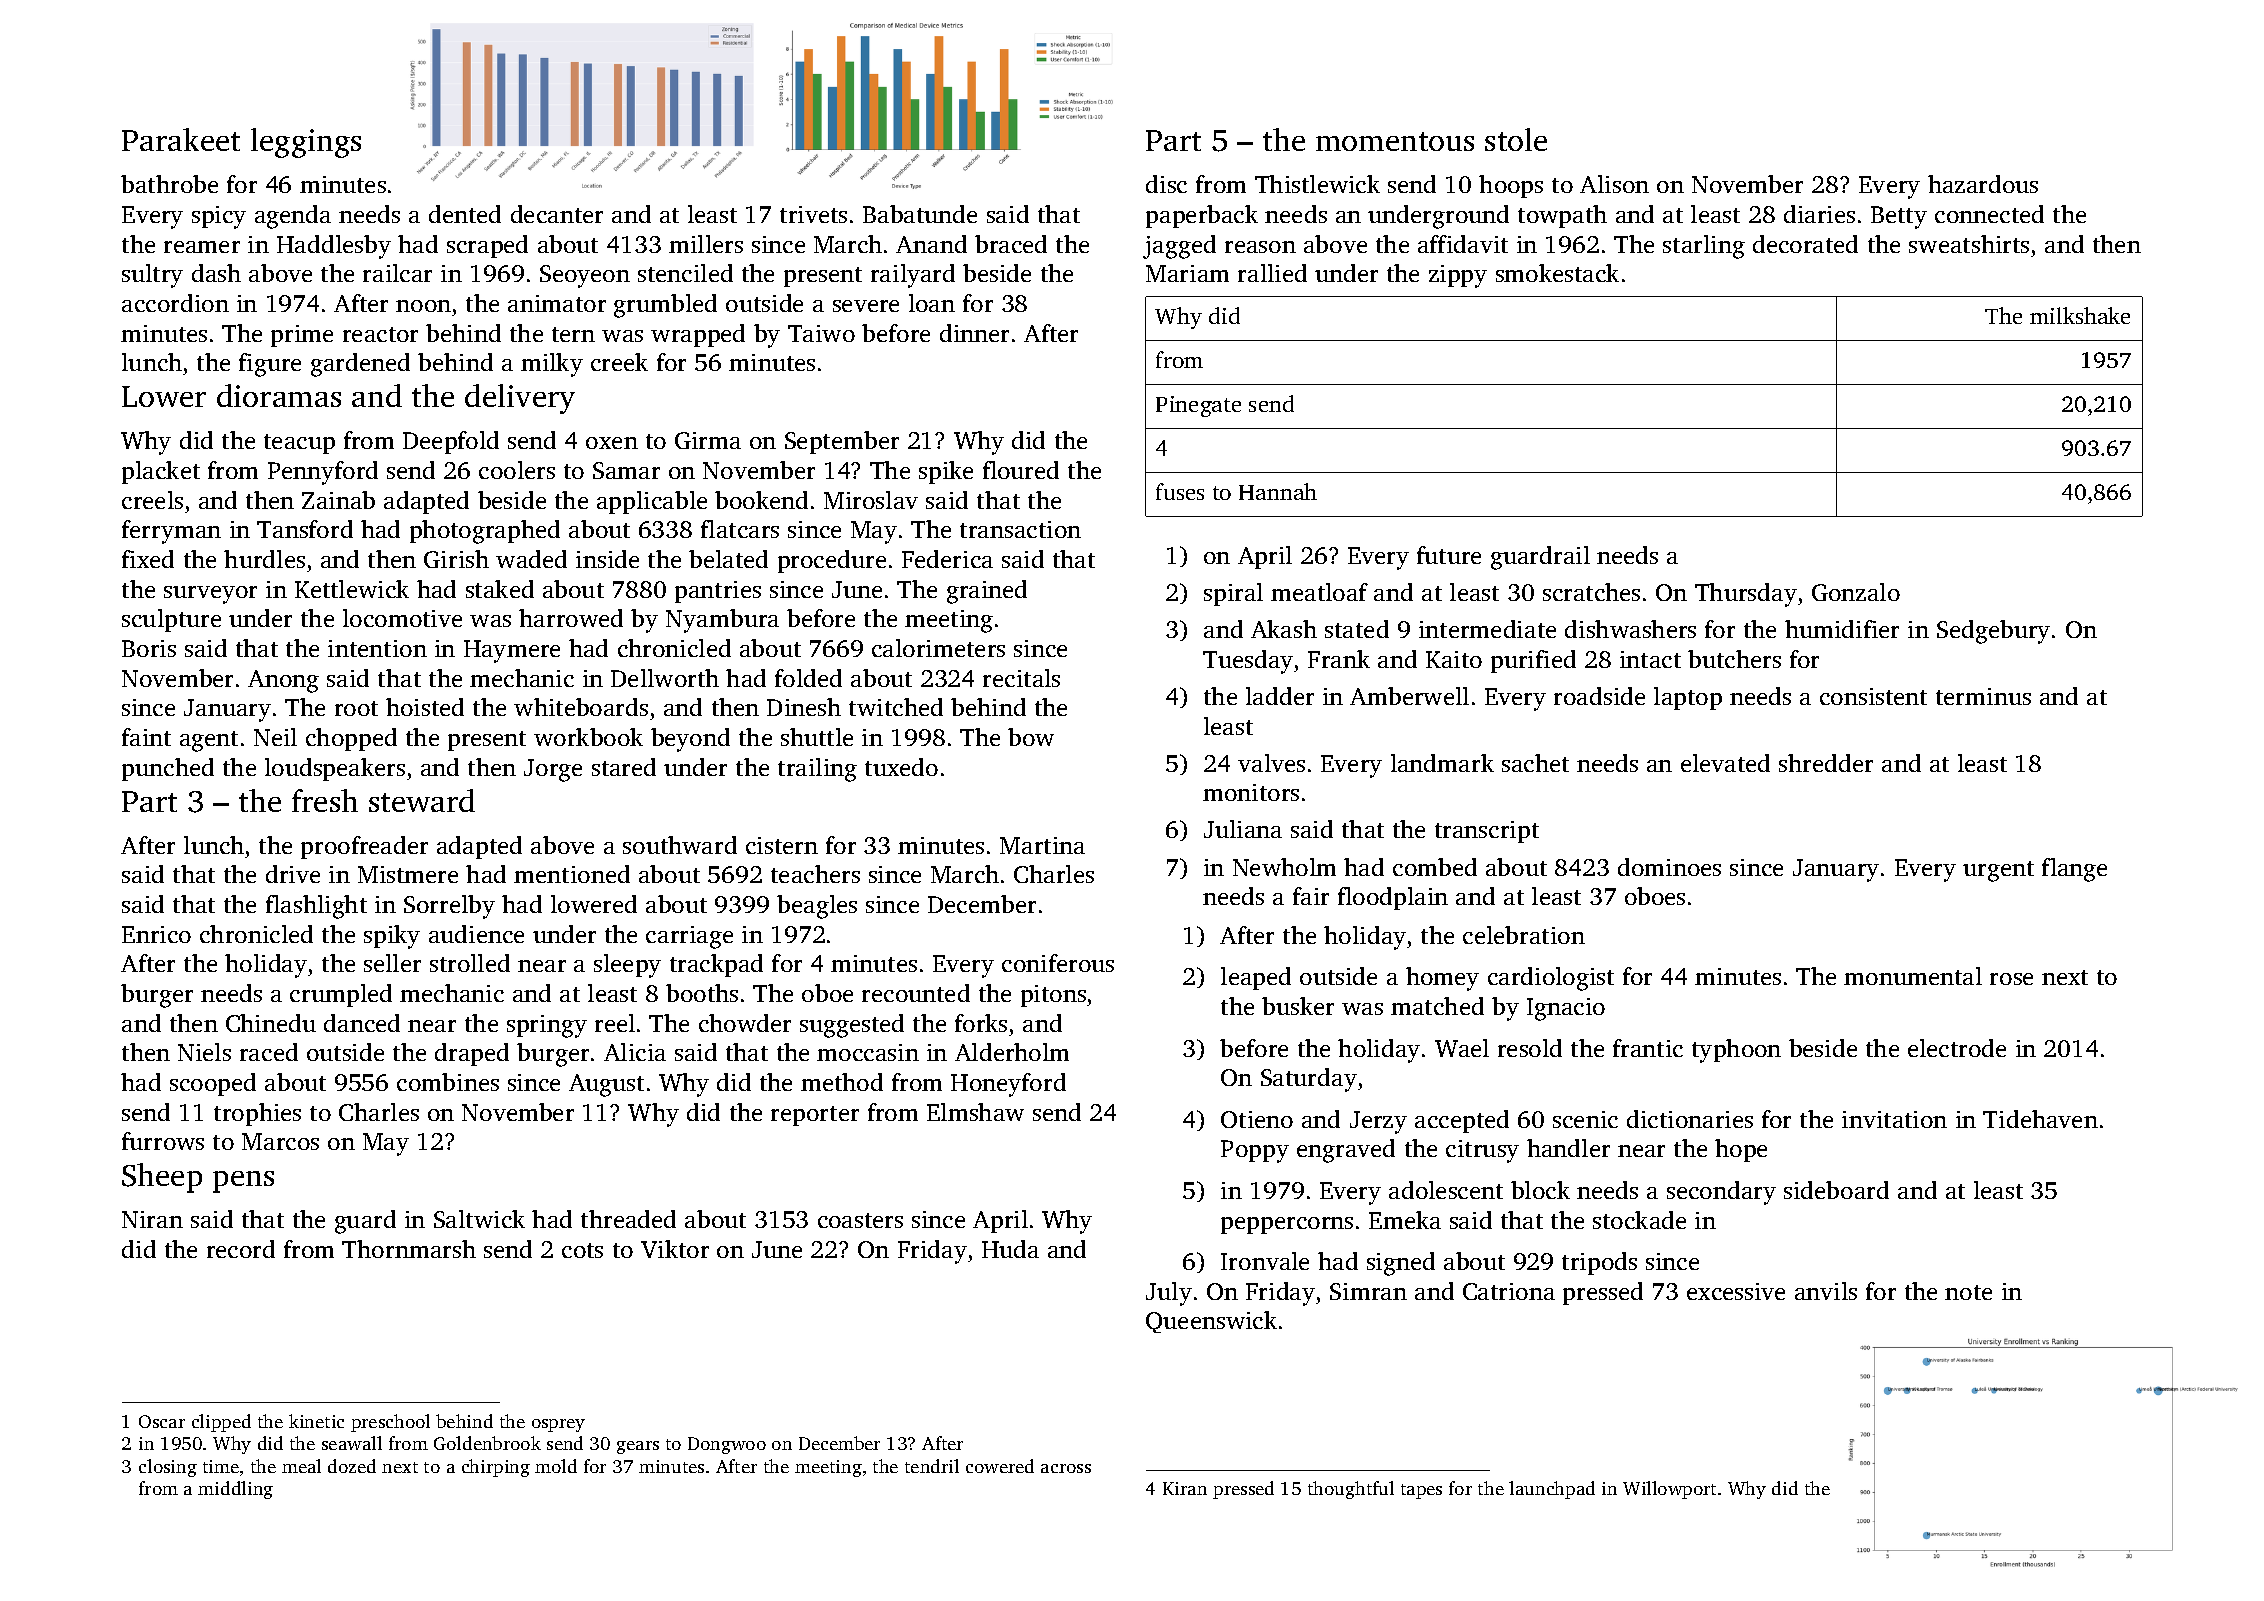 The image size is (2264, 1601). I want to click on Willowport, so click(1669, 1490).
